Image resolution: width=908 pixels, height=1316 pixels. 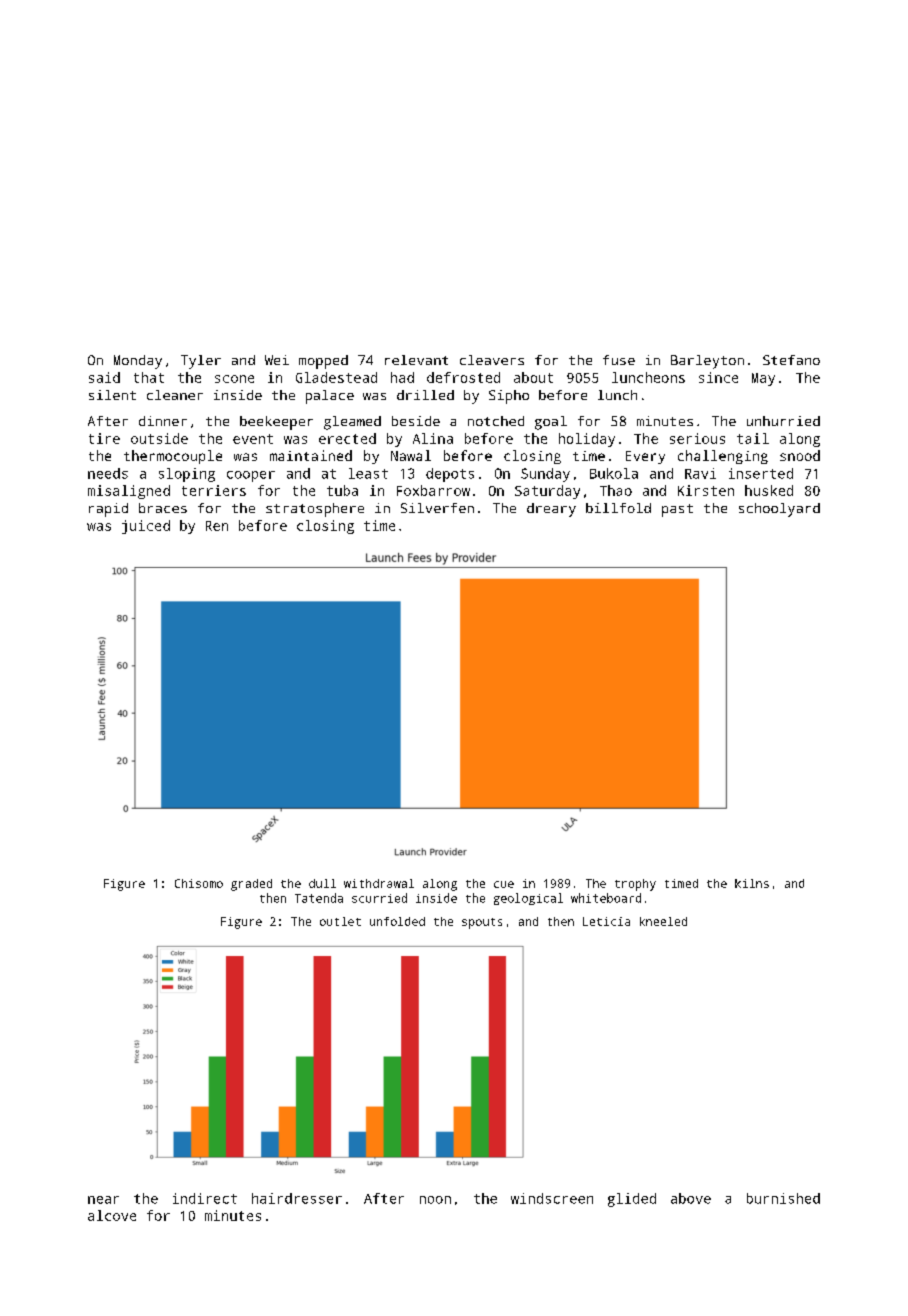 What do you see at coordinates (253, 439) in the screenshot?
I see `event` at bounding box center [253, 439].
